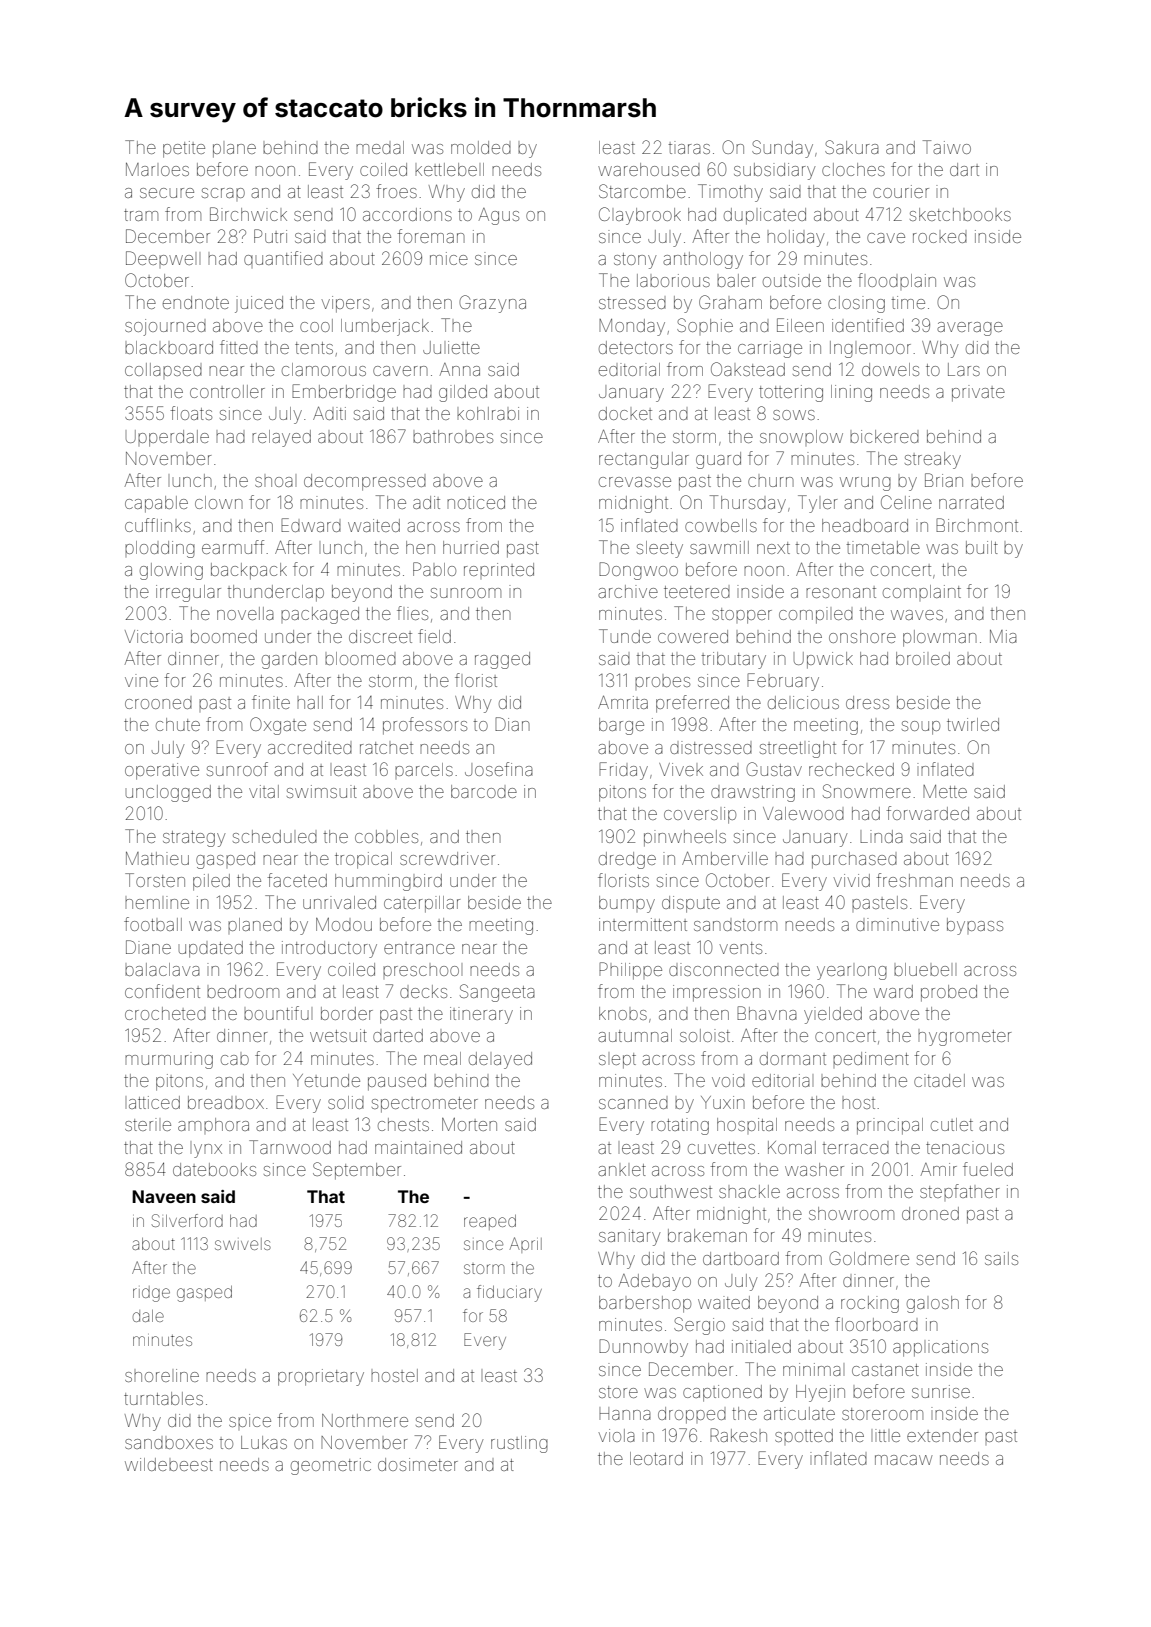  I want to click on screwdriver, so click(447, 858).
